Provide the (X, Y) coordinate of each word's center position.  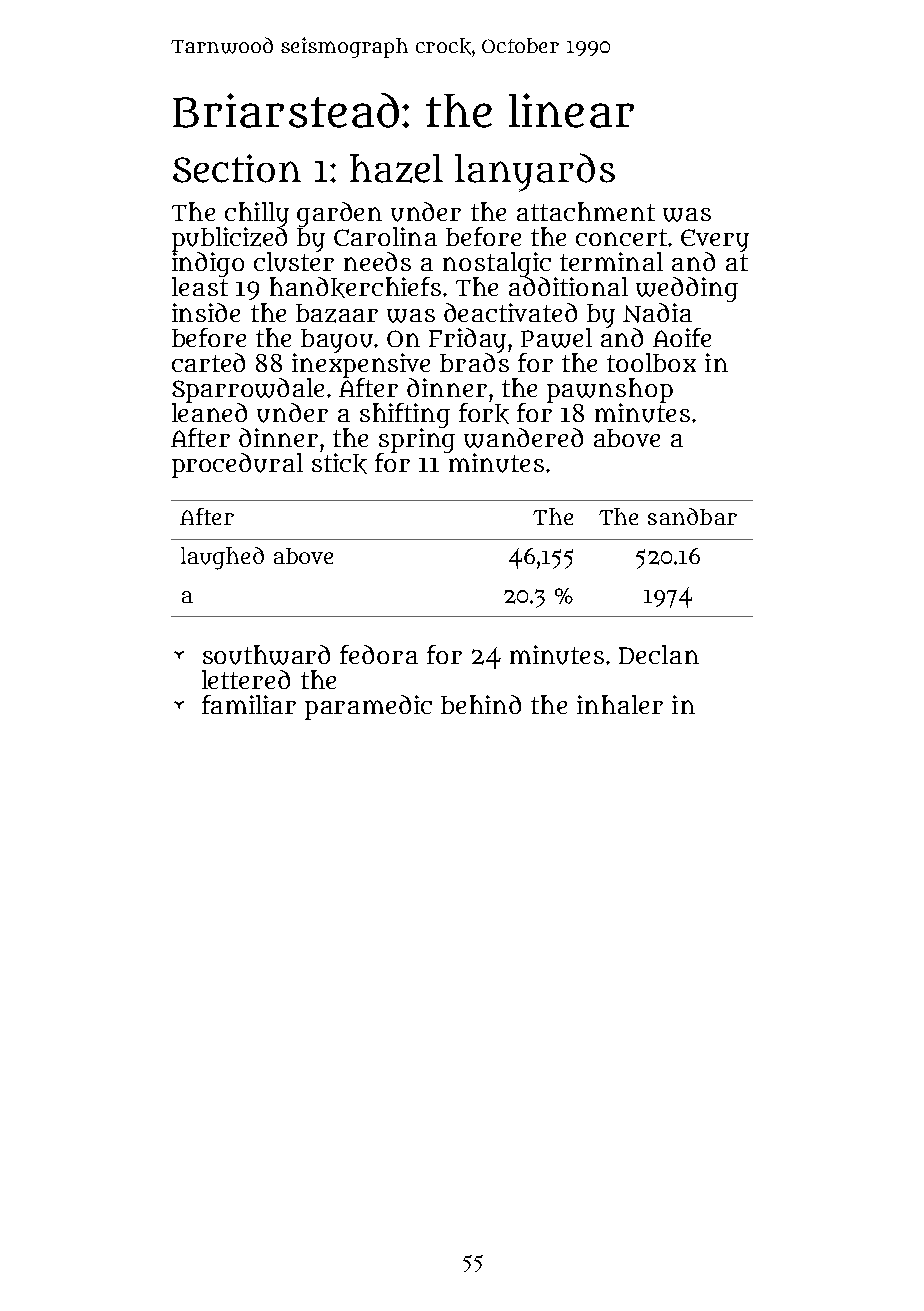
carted (208, 362)
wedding (687, 289)
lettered (246, 679)
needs (377, 261)
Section (237, 168)
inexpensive (361, 365)
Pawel (556, 338)
